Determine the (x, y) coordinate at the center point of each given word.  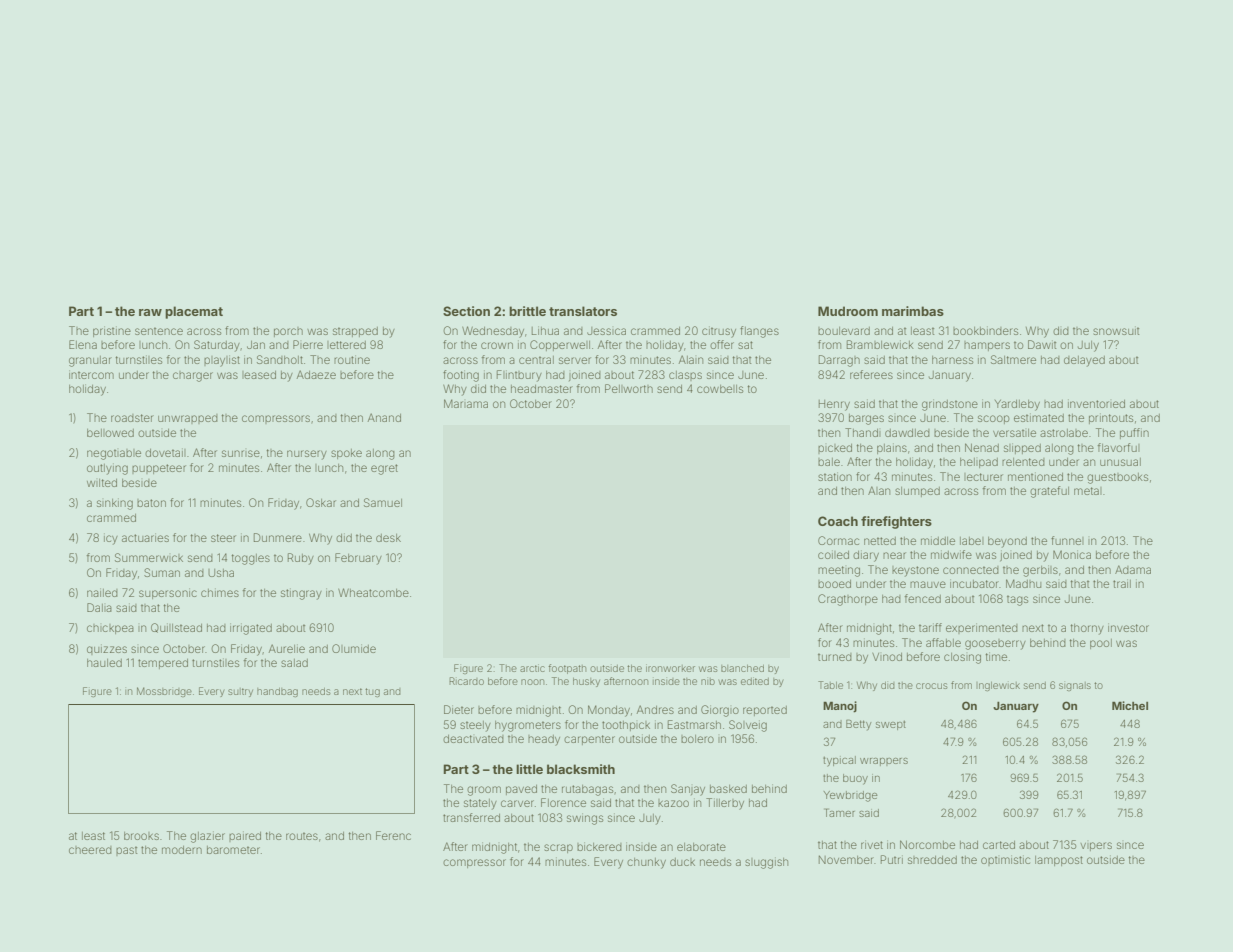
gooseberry (995, 644)
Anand (384, 417)
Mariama (466, 403)
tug (372, 692)
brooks (141, 836)
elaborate (701, 847)
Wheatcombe (373, 592)
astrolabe (1064, 433)
